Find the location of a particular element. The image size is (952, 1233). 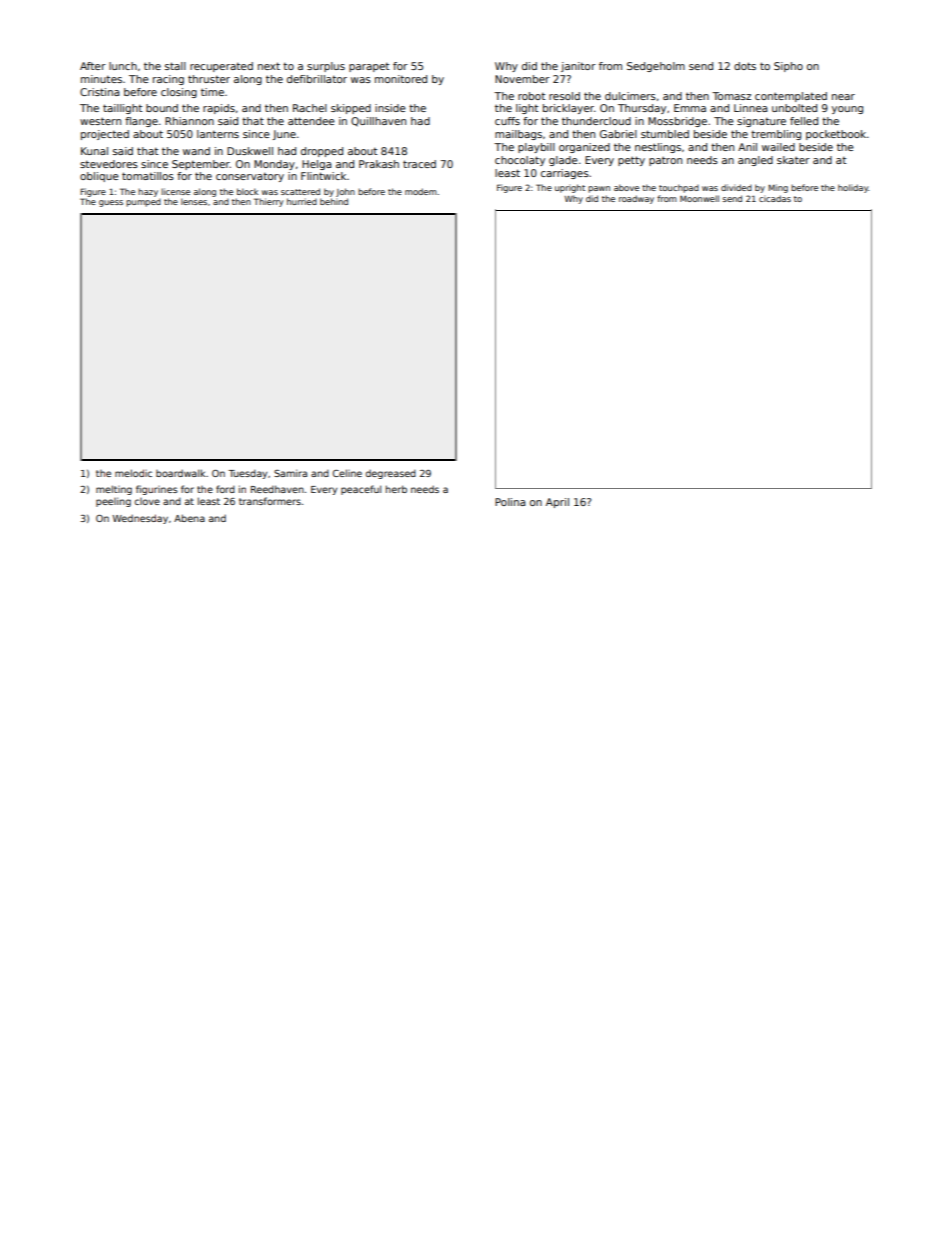

herb is located at coordinates (396, 489).
